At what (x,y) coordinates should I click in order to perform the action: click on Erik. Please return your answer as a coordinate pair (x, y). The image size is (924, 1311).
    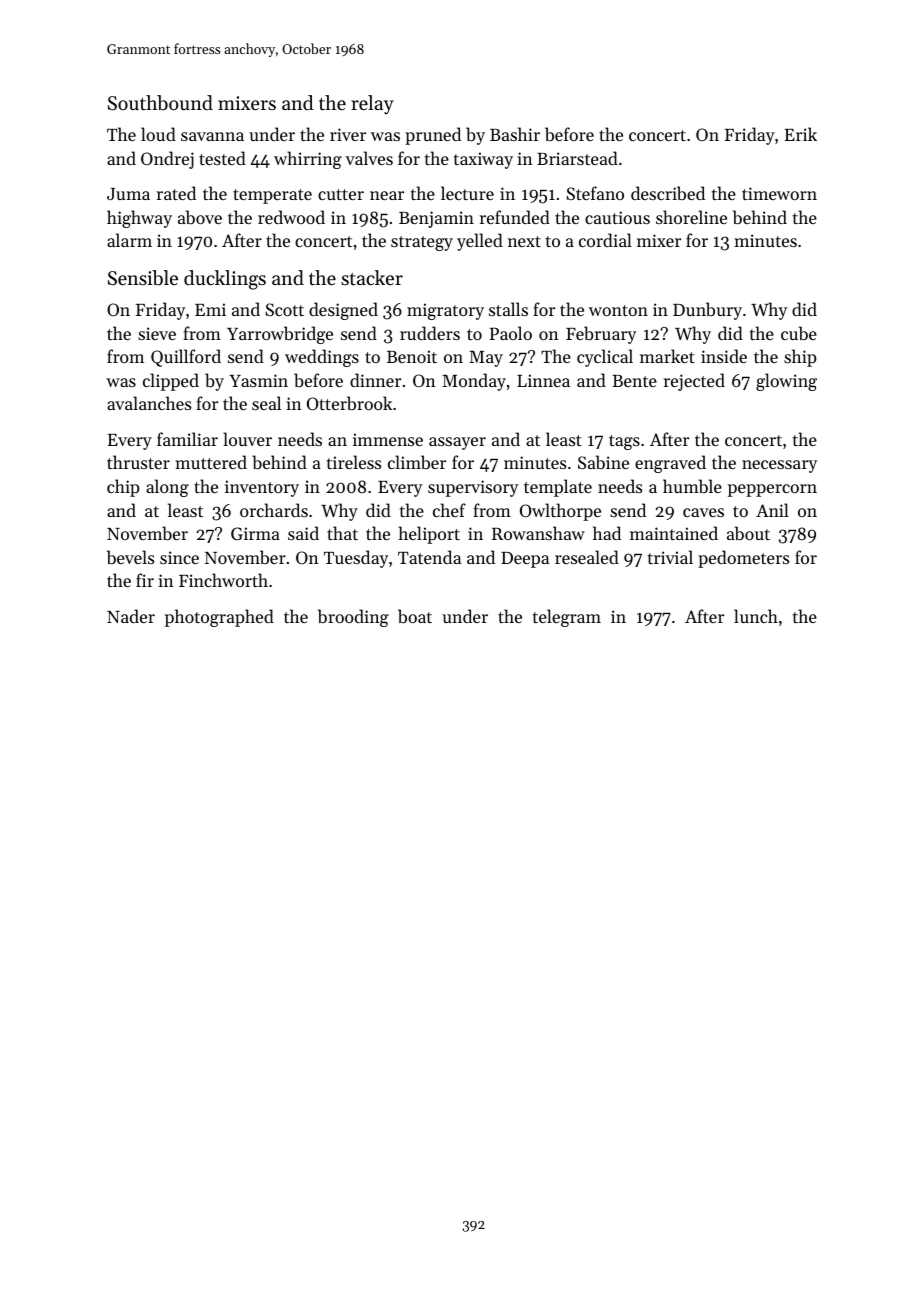
    Looking at the image, I should click on (801, 134).
